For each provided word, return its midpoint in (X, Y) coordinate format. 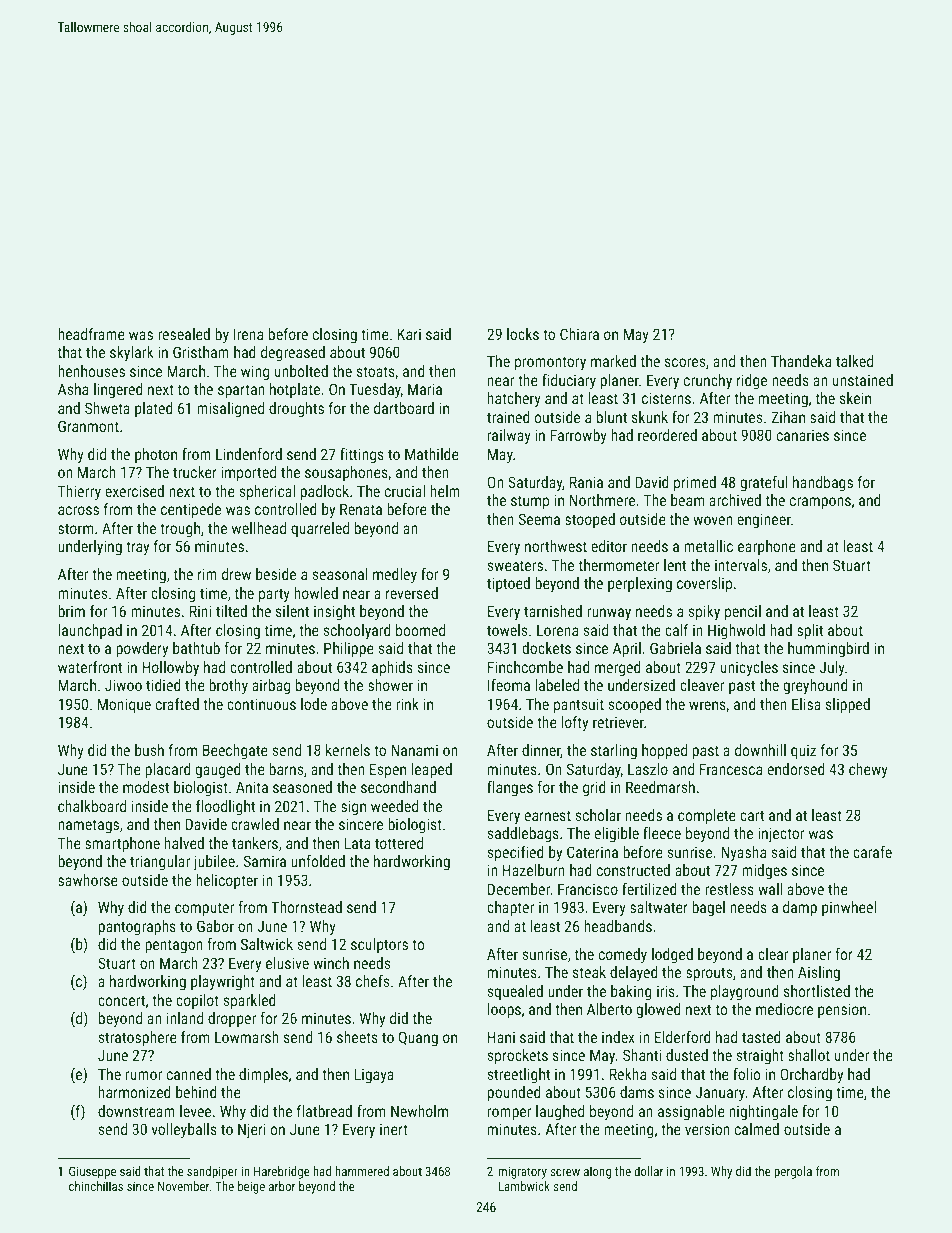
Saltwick (267, 944)
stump (530, 502)
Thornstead (306, 907)
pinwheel (849, 908)
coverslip (704, 584)
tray (137, 548)
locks (523, 334)
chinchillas (96, 1186)
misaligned (230, 410)
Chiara (579, 334)
